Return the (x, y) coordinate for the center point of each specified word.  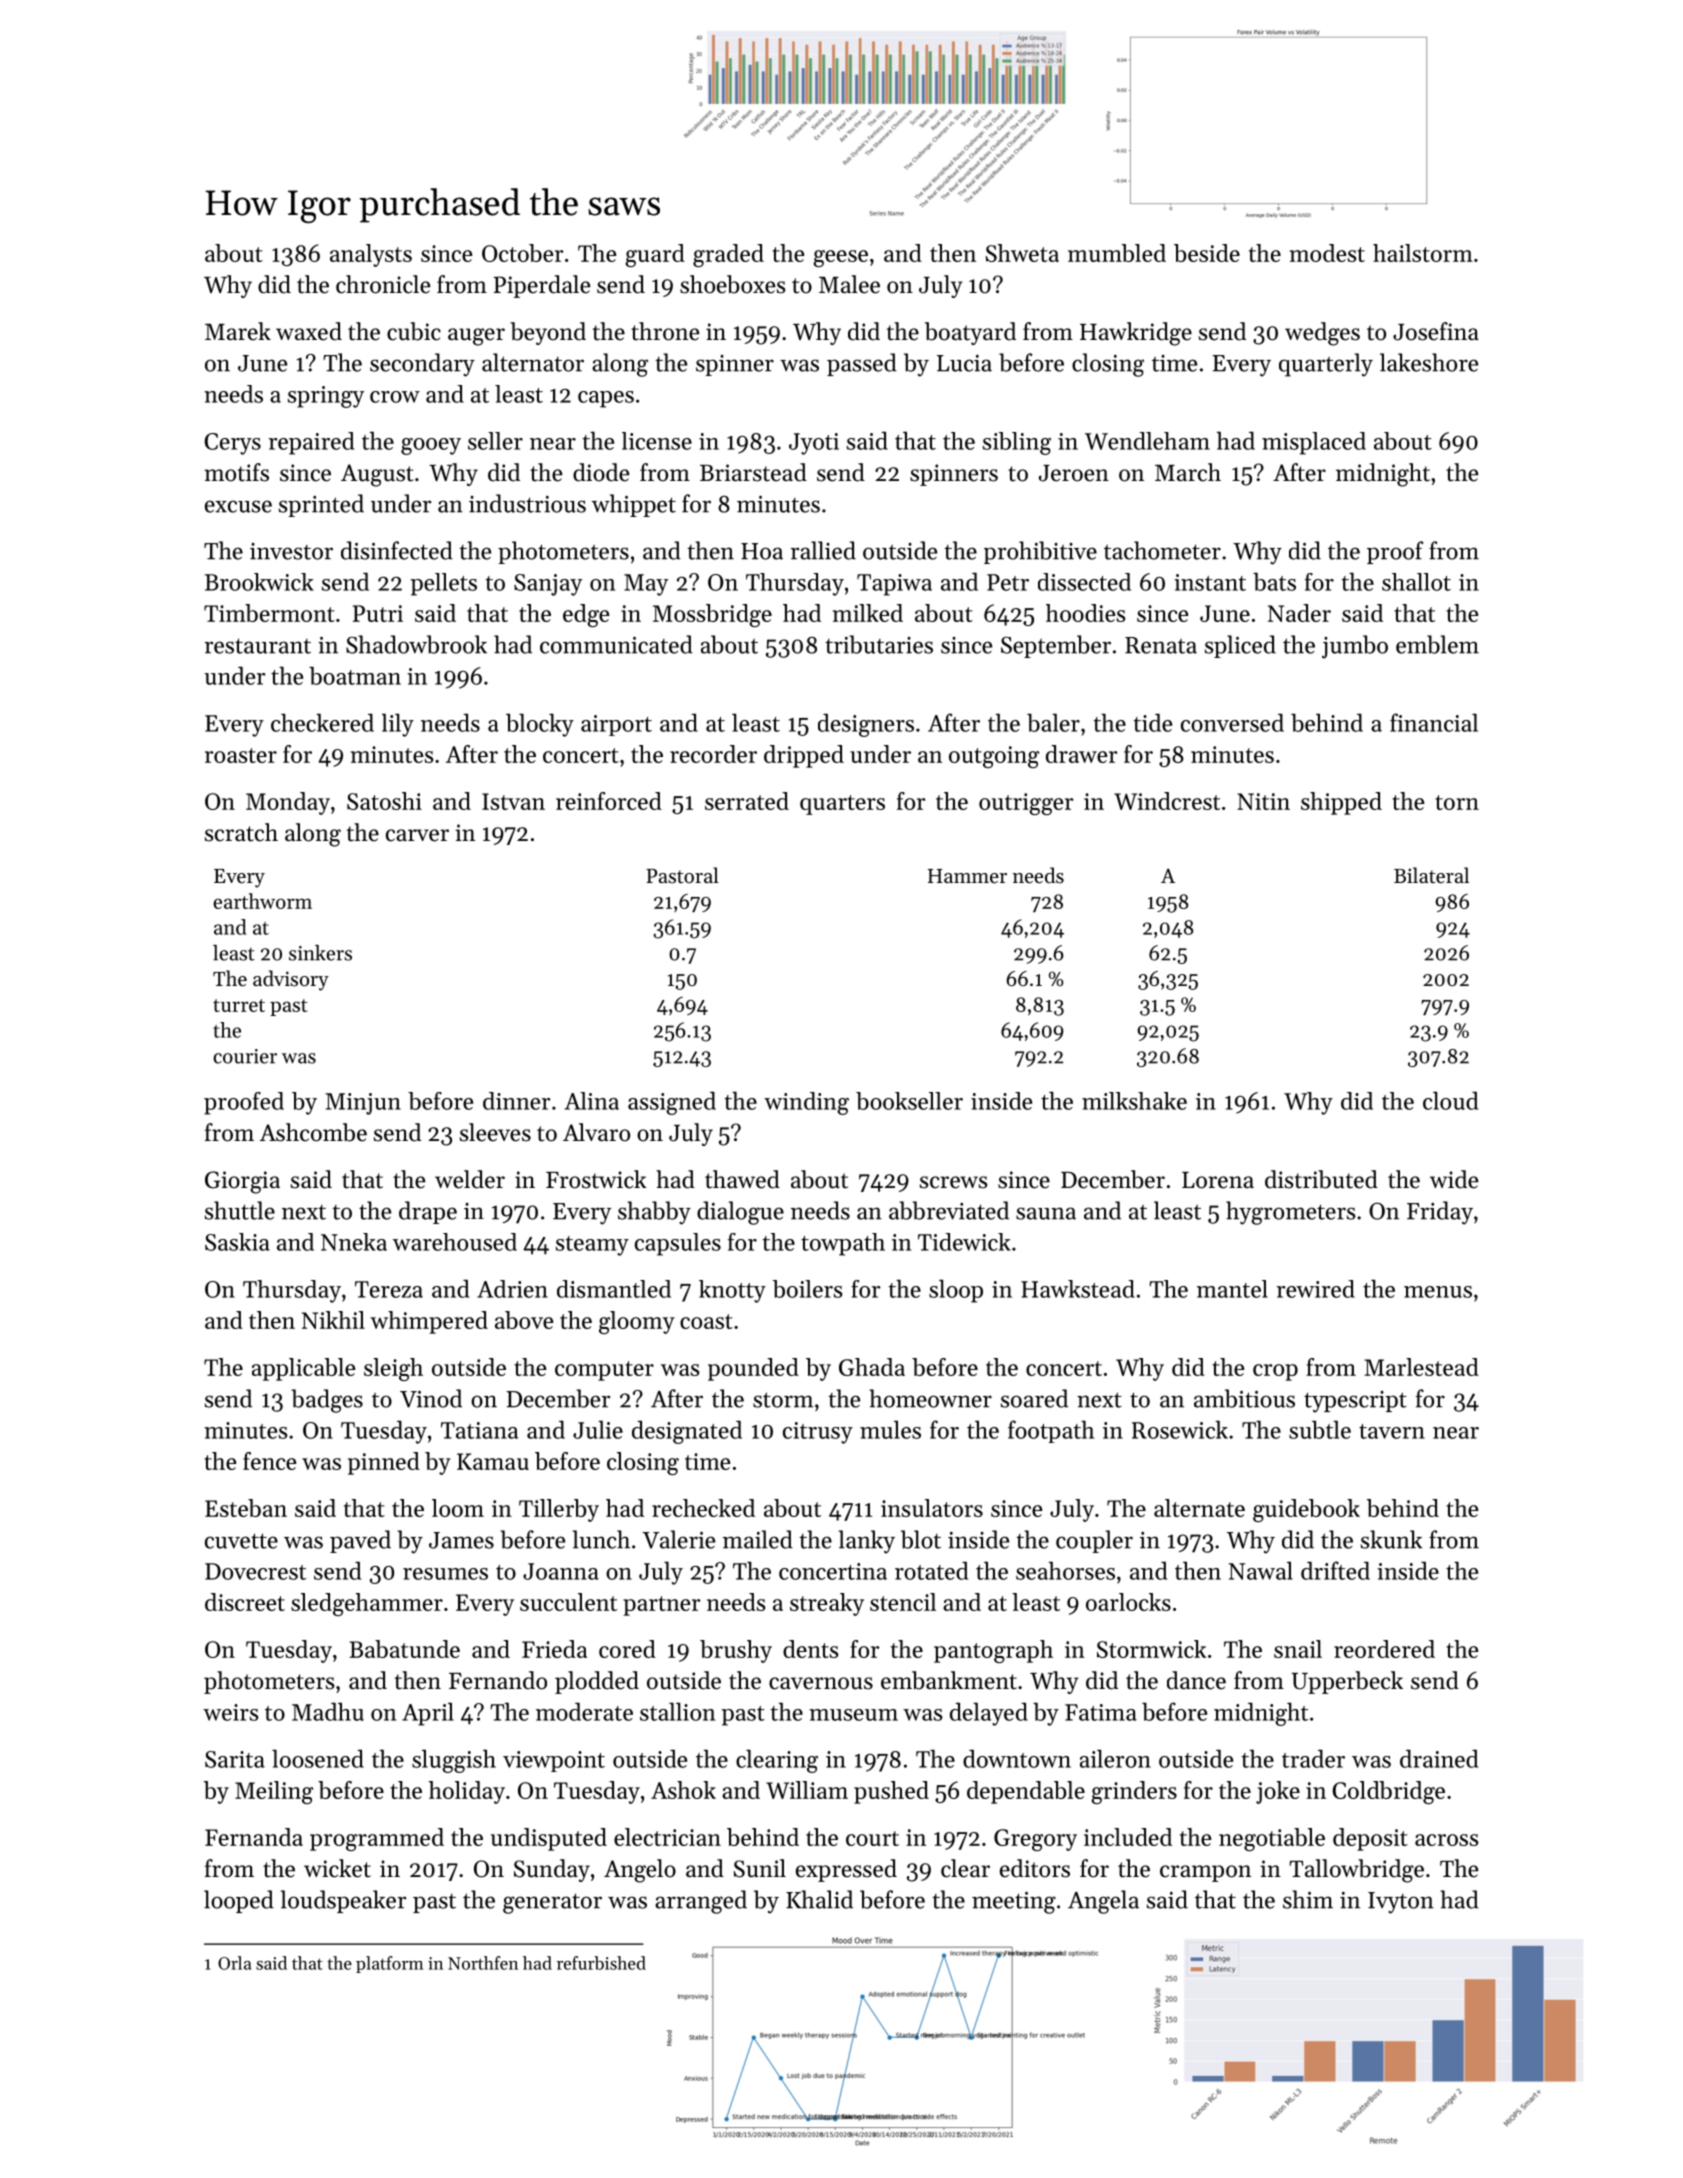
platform (389, 1964)
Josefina (1436, 331)
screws (953, 1182)
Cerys (232, 444)
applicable (303, 1369)
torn (1457, 802)
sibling (1017, 443)
